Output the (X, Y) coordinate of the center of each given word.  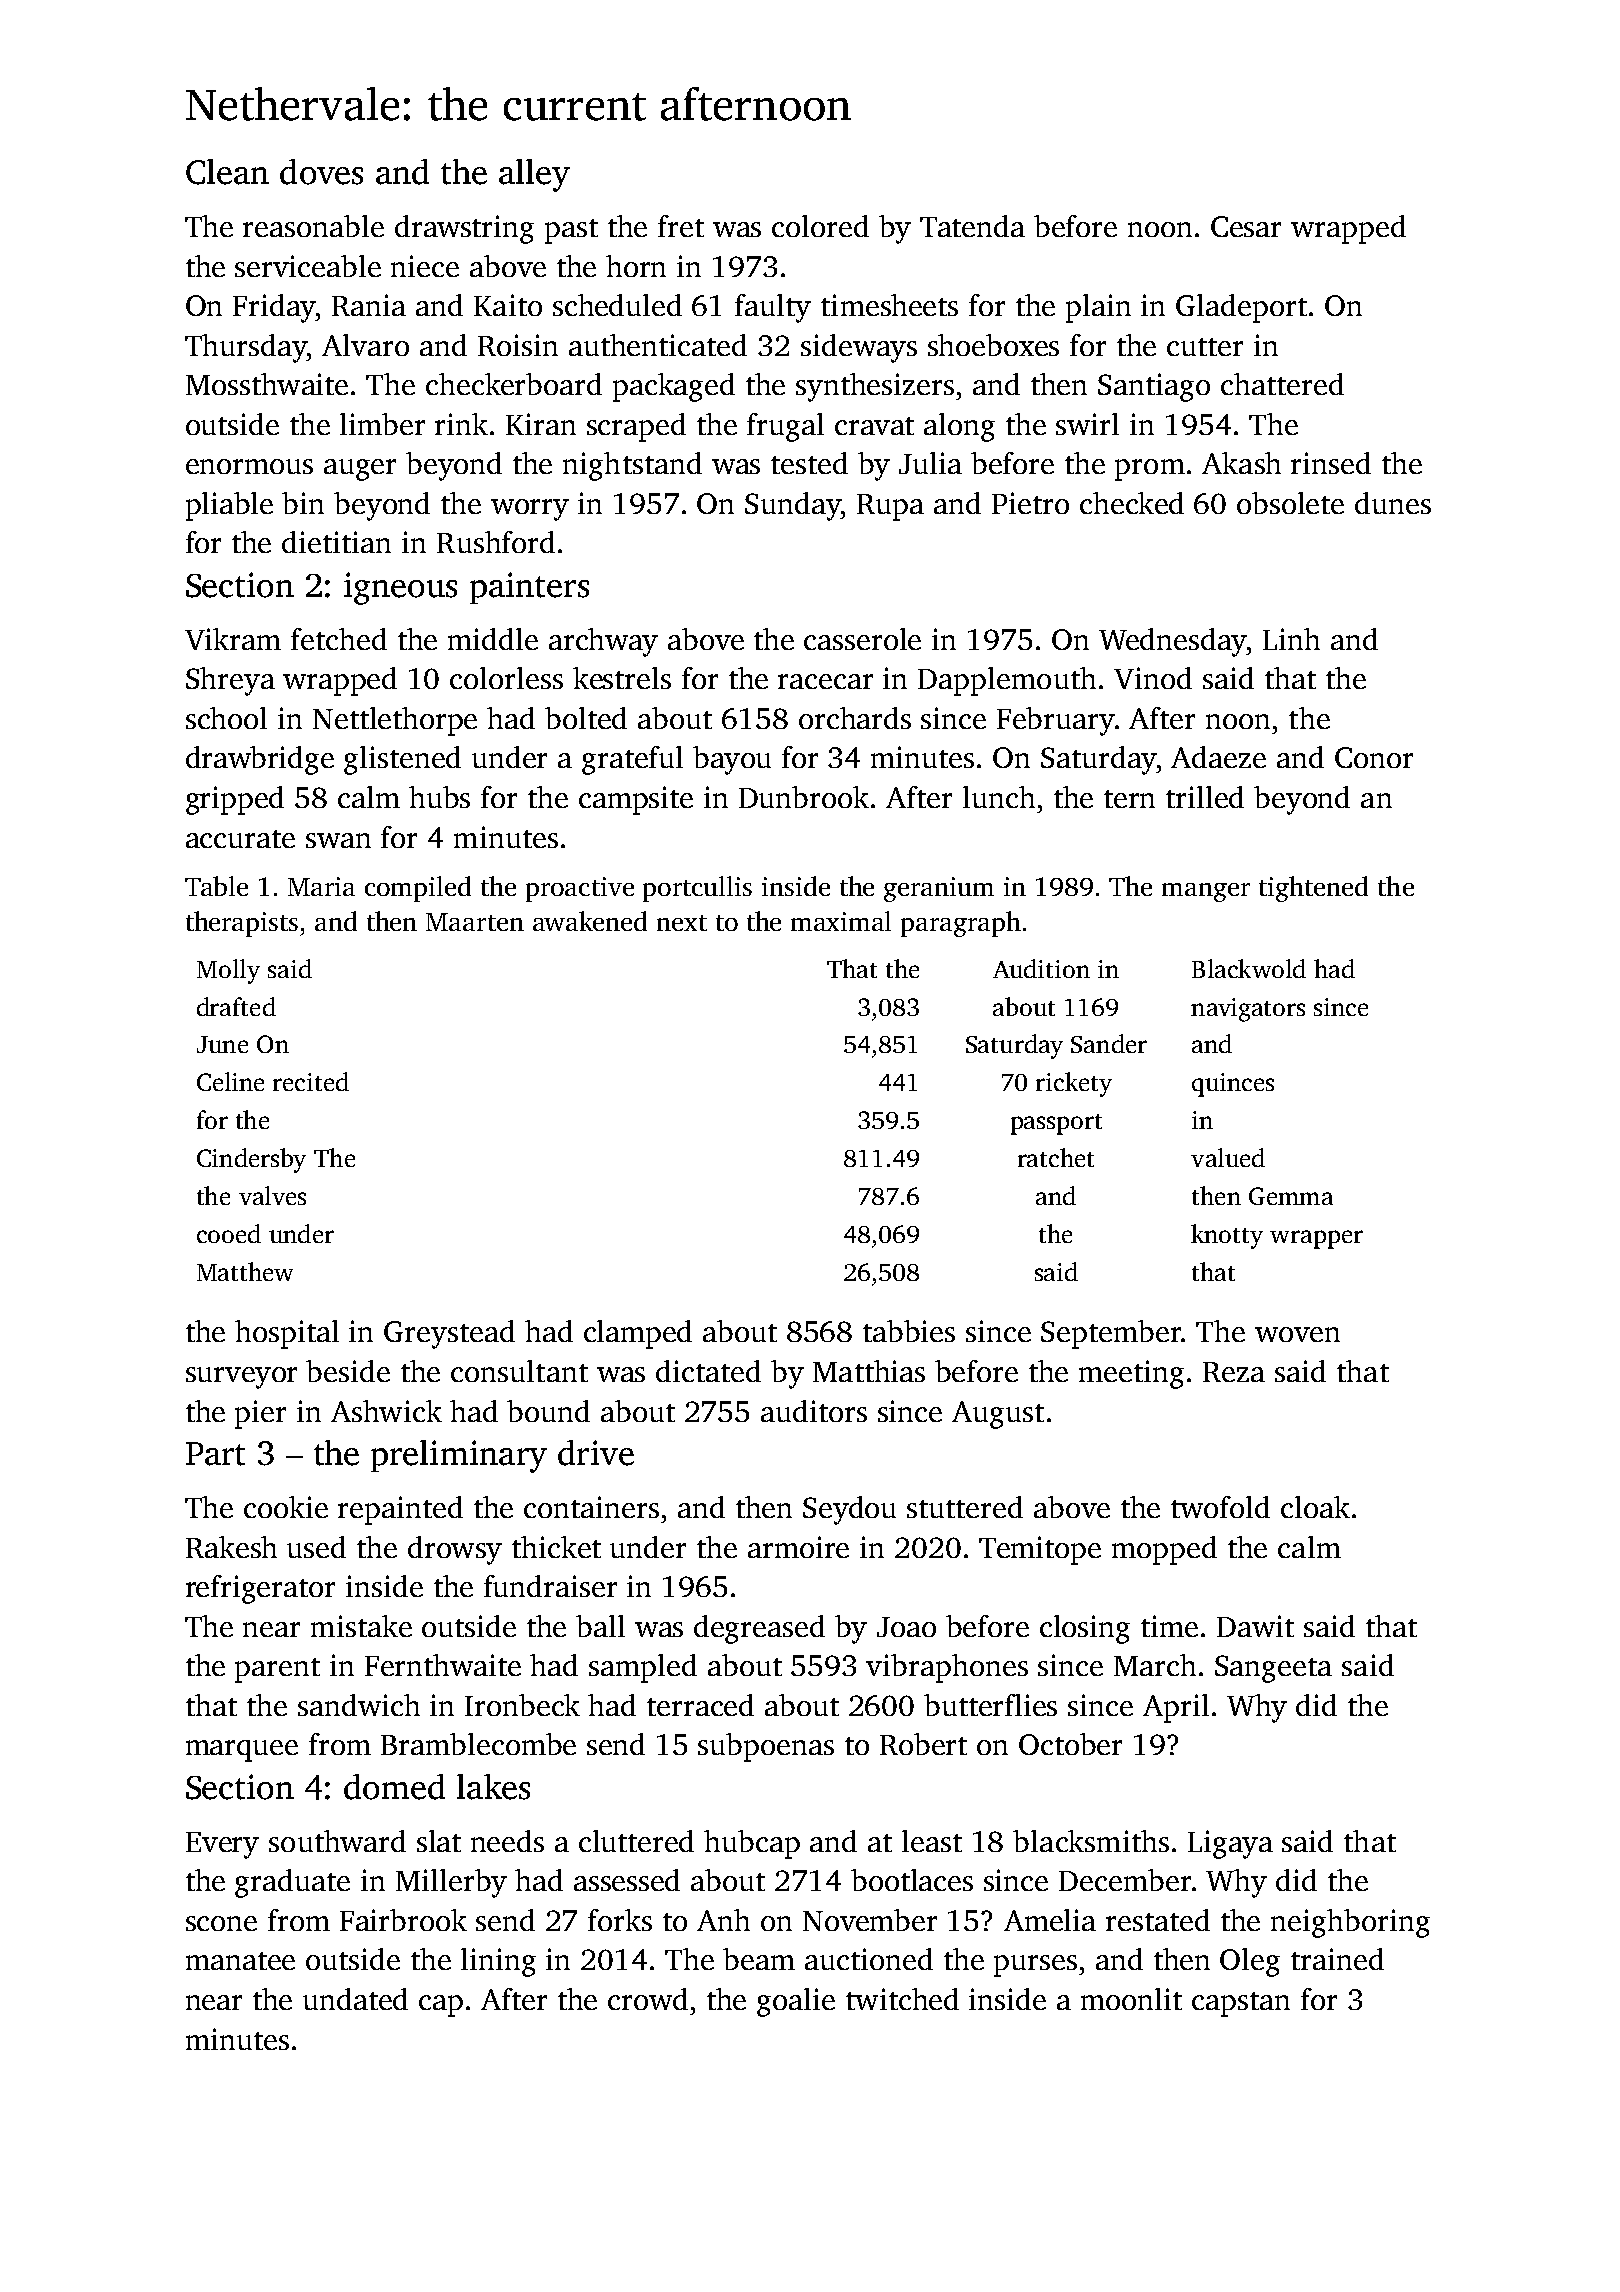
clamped (638, 1334)
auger (360, 470)
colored (820, 226)
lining (498, 1962)
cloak (1315, 1507)
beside (348, 1371)
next (682, 923)
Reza (1234, 1372)
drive (596, 1453)
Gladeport (1241, 308)
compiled (418, 889)
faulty (773, 308)
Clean (227, 172)
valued (1228, 1157)
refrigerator (260, 1589)
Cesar (1246, 226)
